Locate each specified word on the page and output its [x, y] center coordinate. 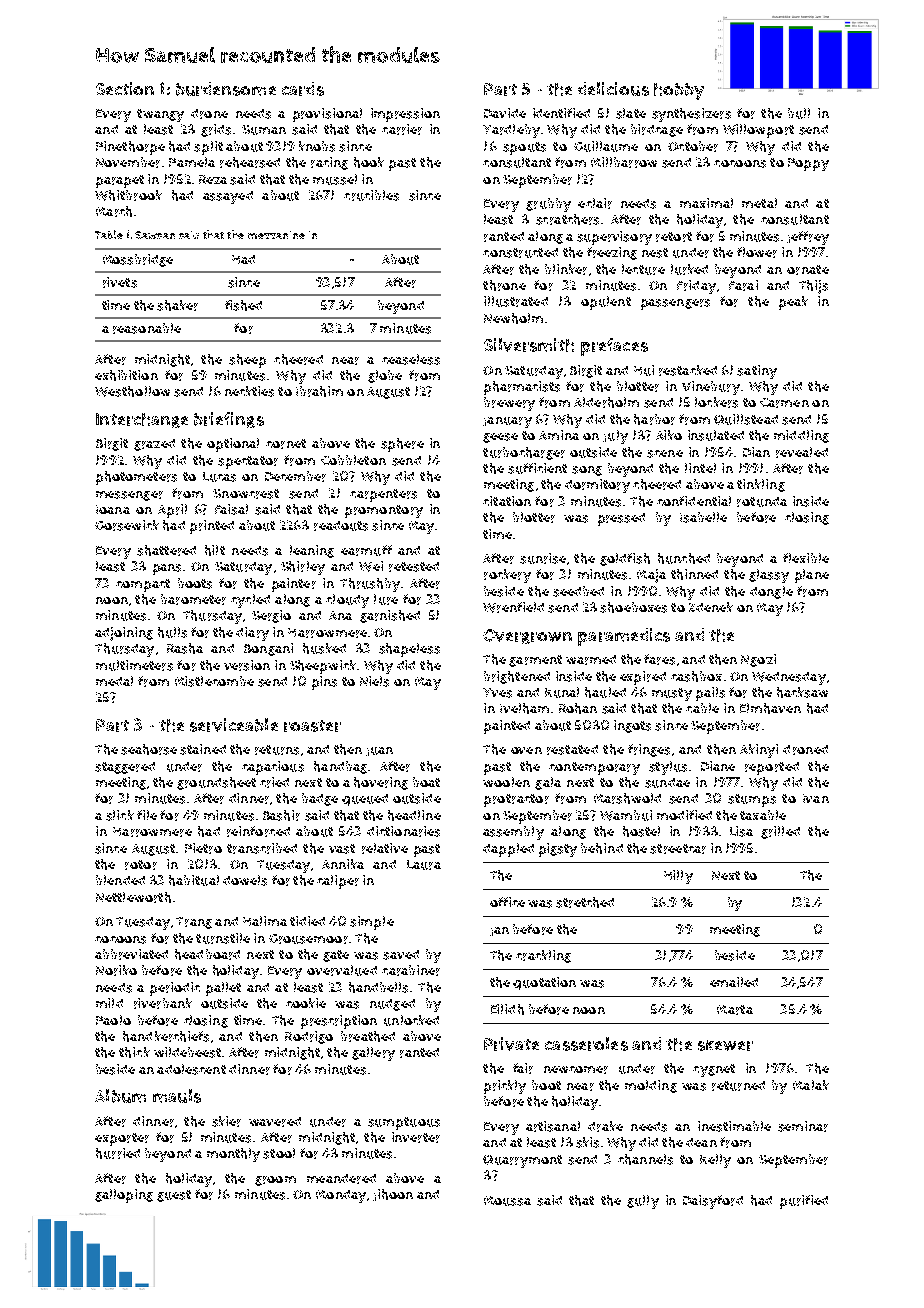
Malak [811, 1085]
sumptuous [404, 1123]
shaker [177, 305]
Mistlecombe [214, 681]
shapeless [409, 650]
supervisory [614, 238]
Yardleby [511, 131]
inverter [416, 1137]
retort [674, 237]
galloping [124, 1196]
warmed [591, 660]
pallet [223, 989]
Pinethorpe [130, 148]
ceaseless [411, 359]
